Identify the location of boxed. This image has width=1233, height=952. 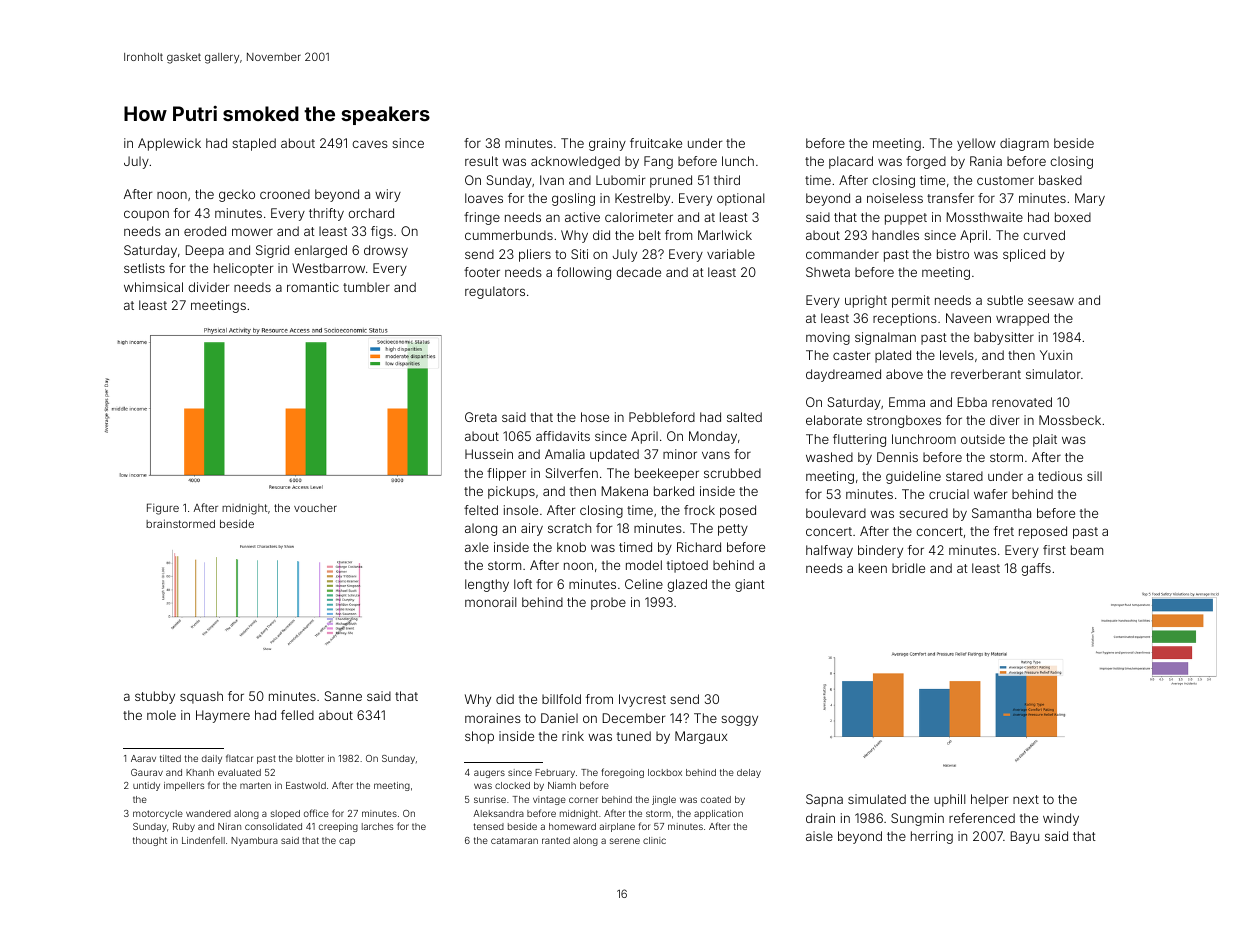
(1073, 217).
